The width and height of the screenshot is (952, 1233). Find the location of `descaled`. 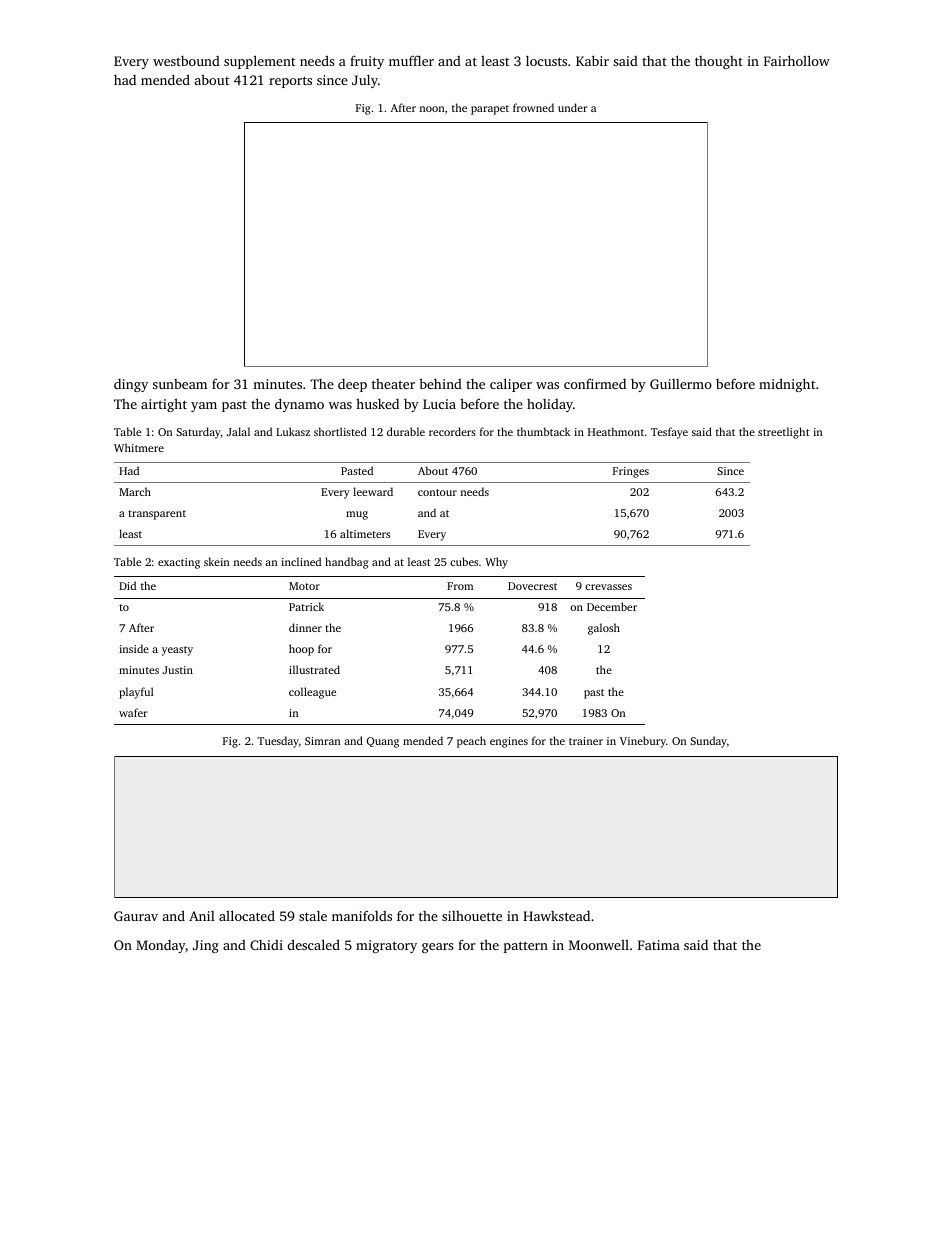

descaled is located at coordinates (314, 944).
